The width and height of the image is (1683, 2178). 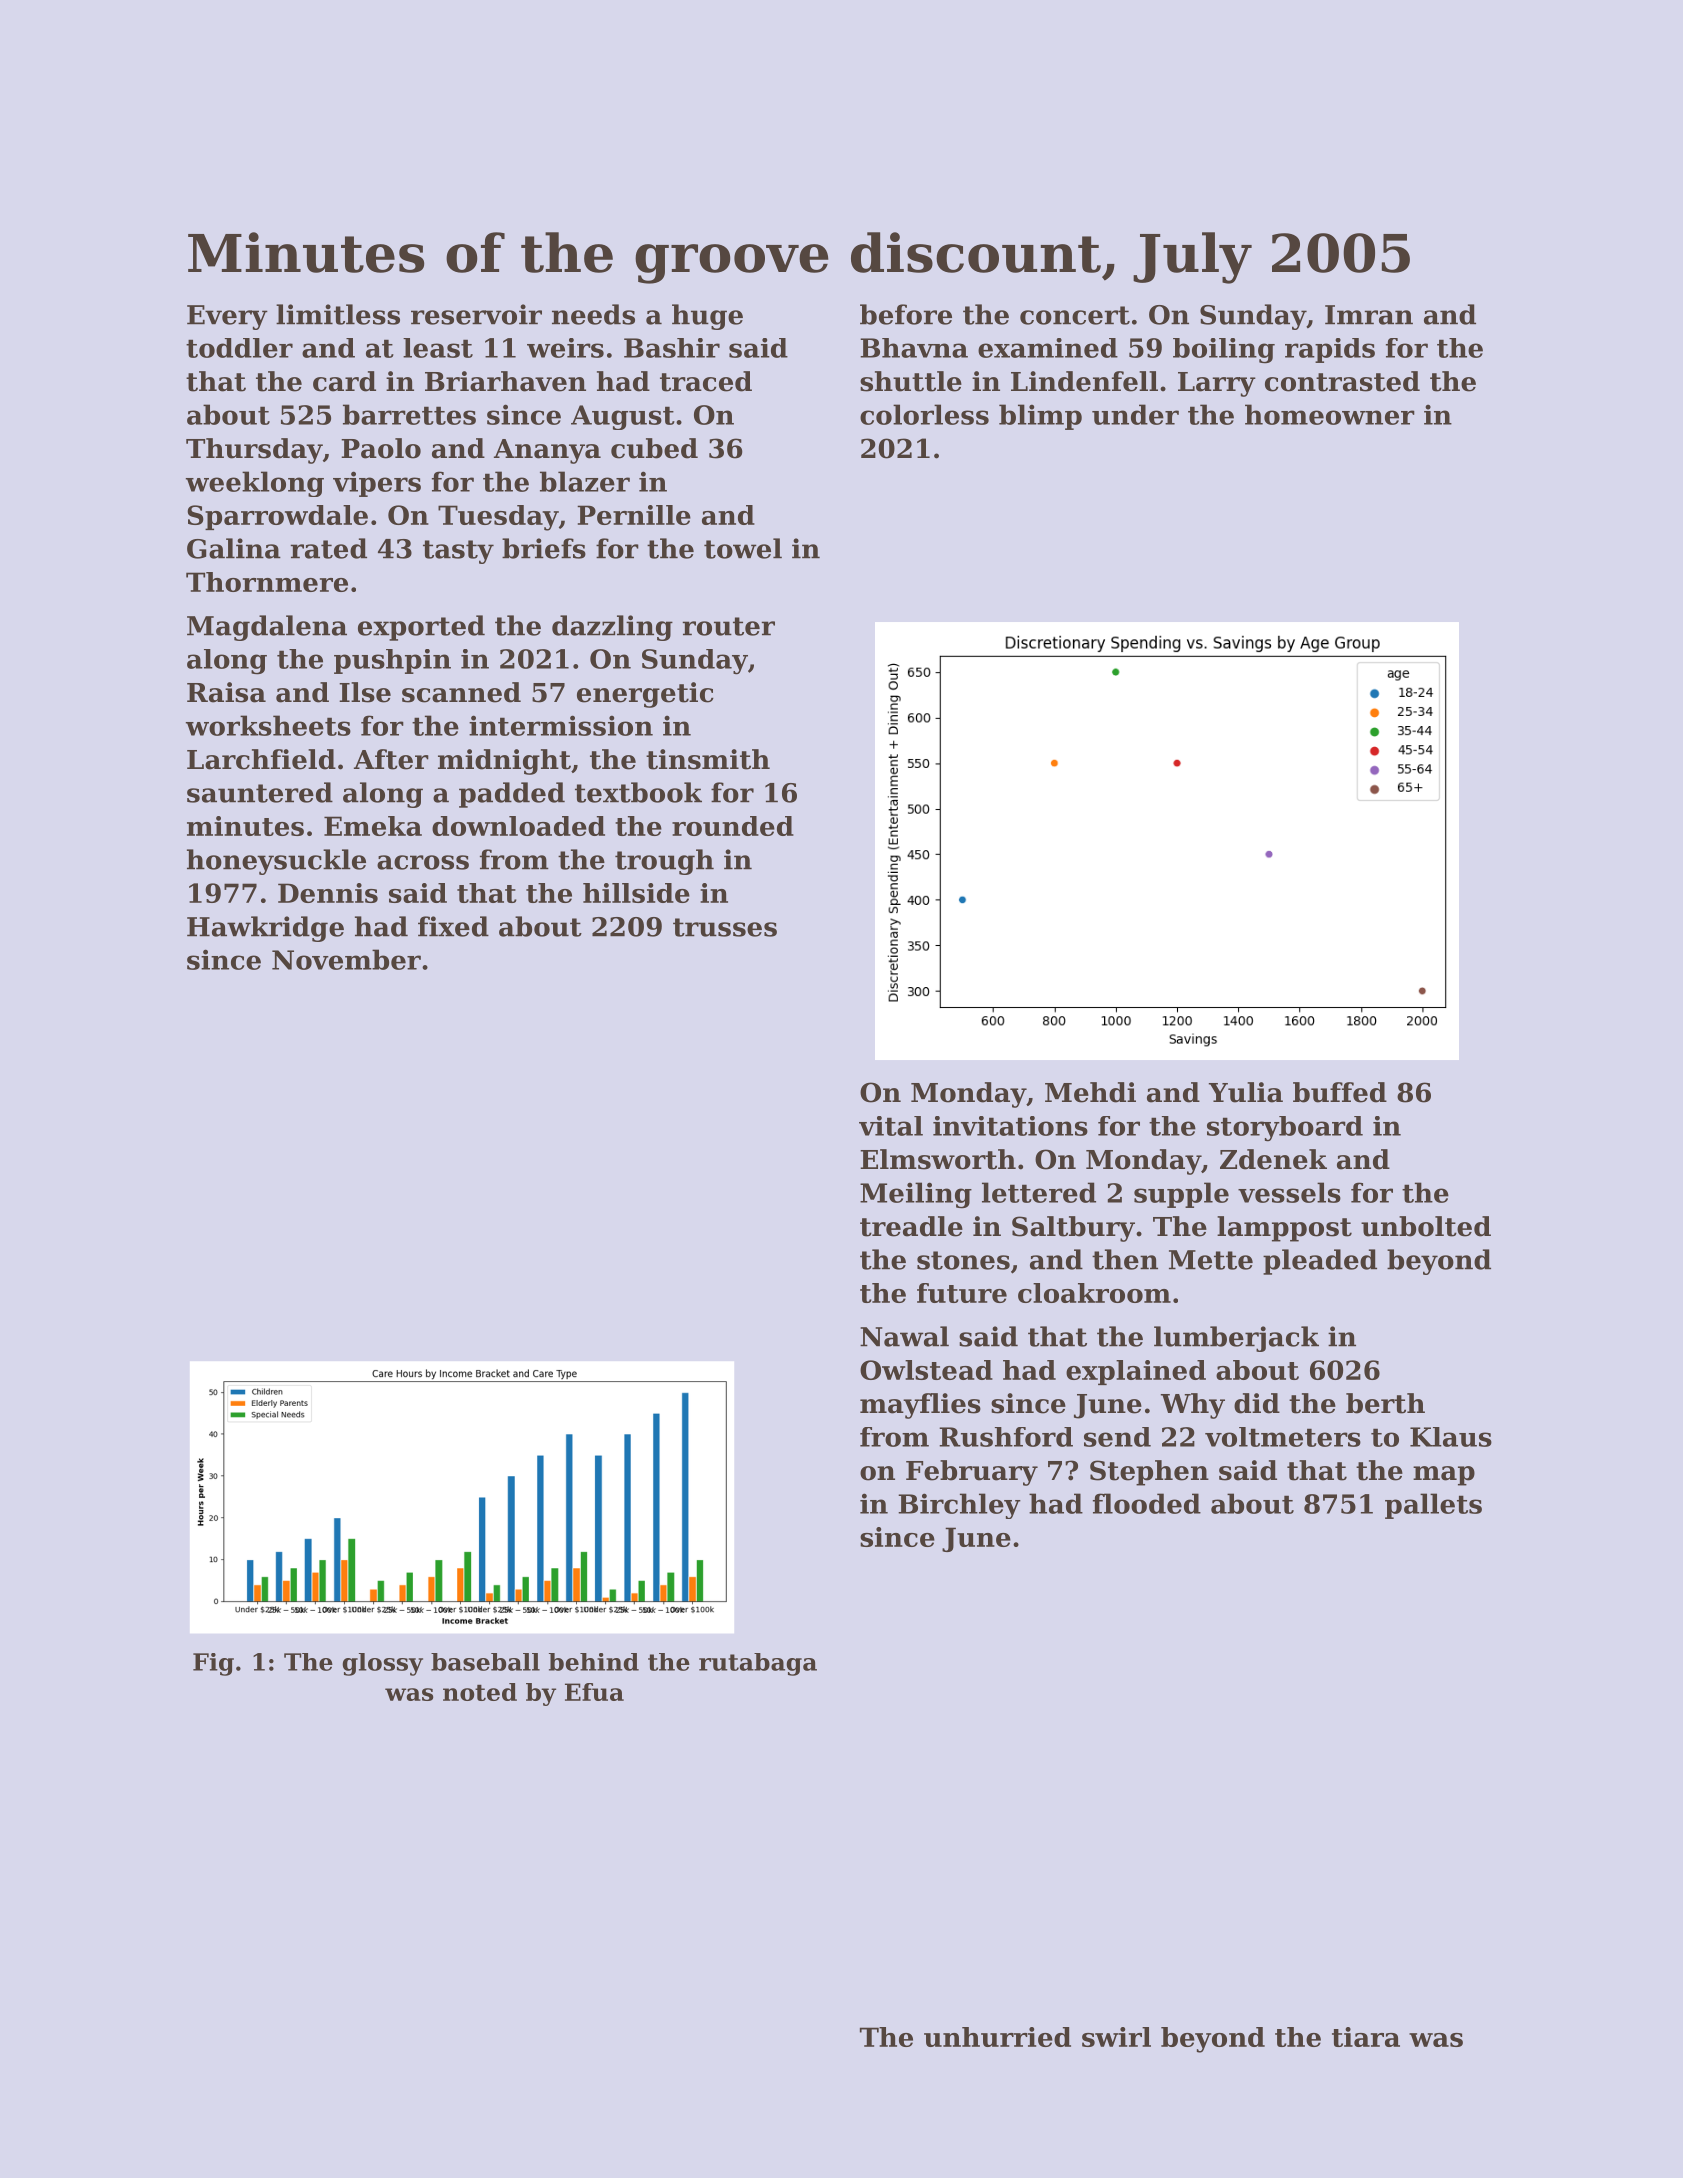 What do you see at coordinates (382, 1664) in the image?
I see `glossy` at bounding box center [382, 1664].
